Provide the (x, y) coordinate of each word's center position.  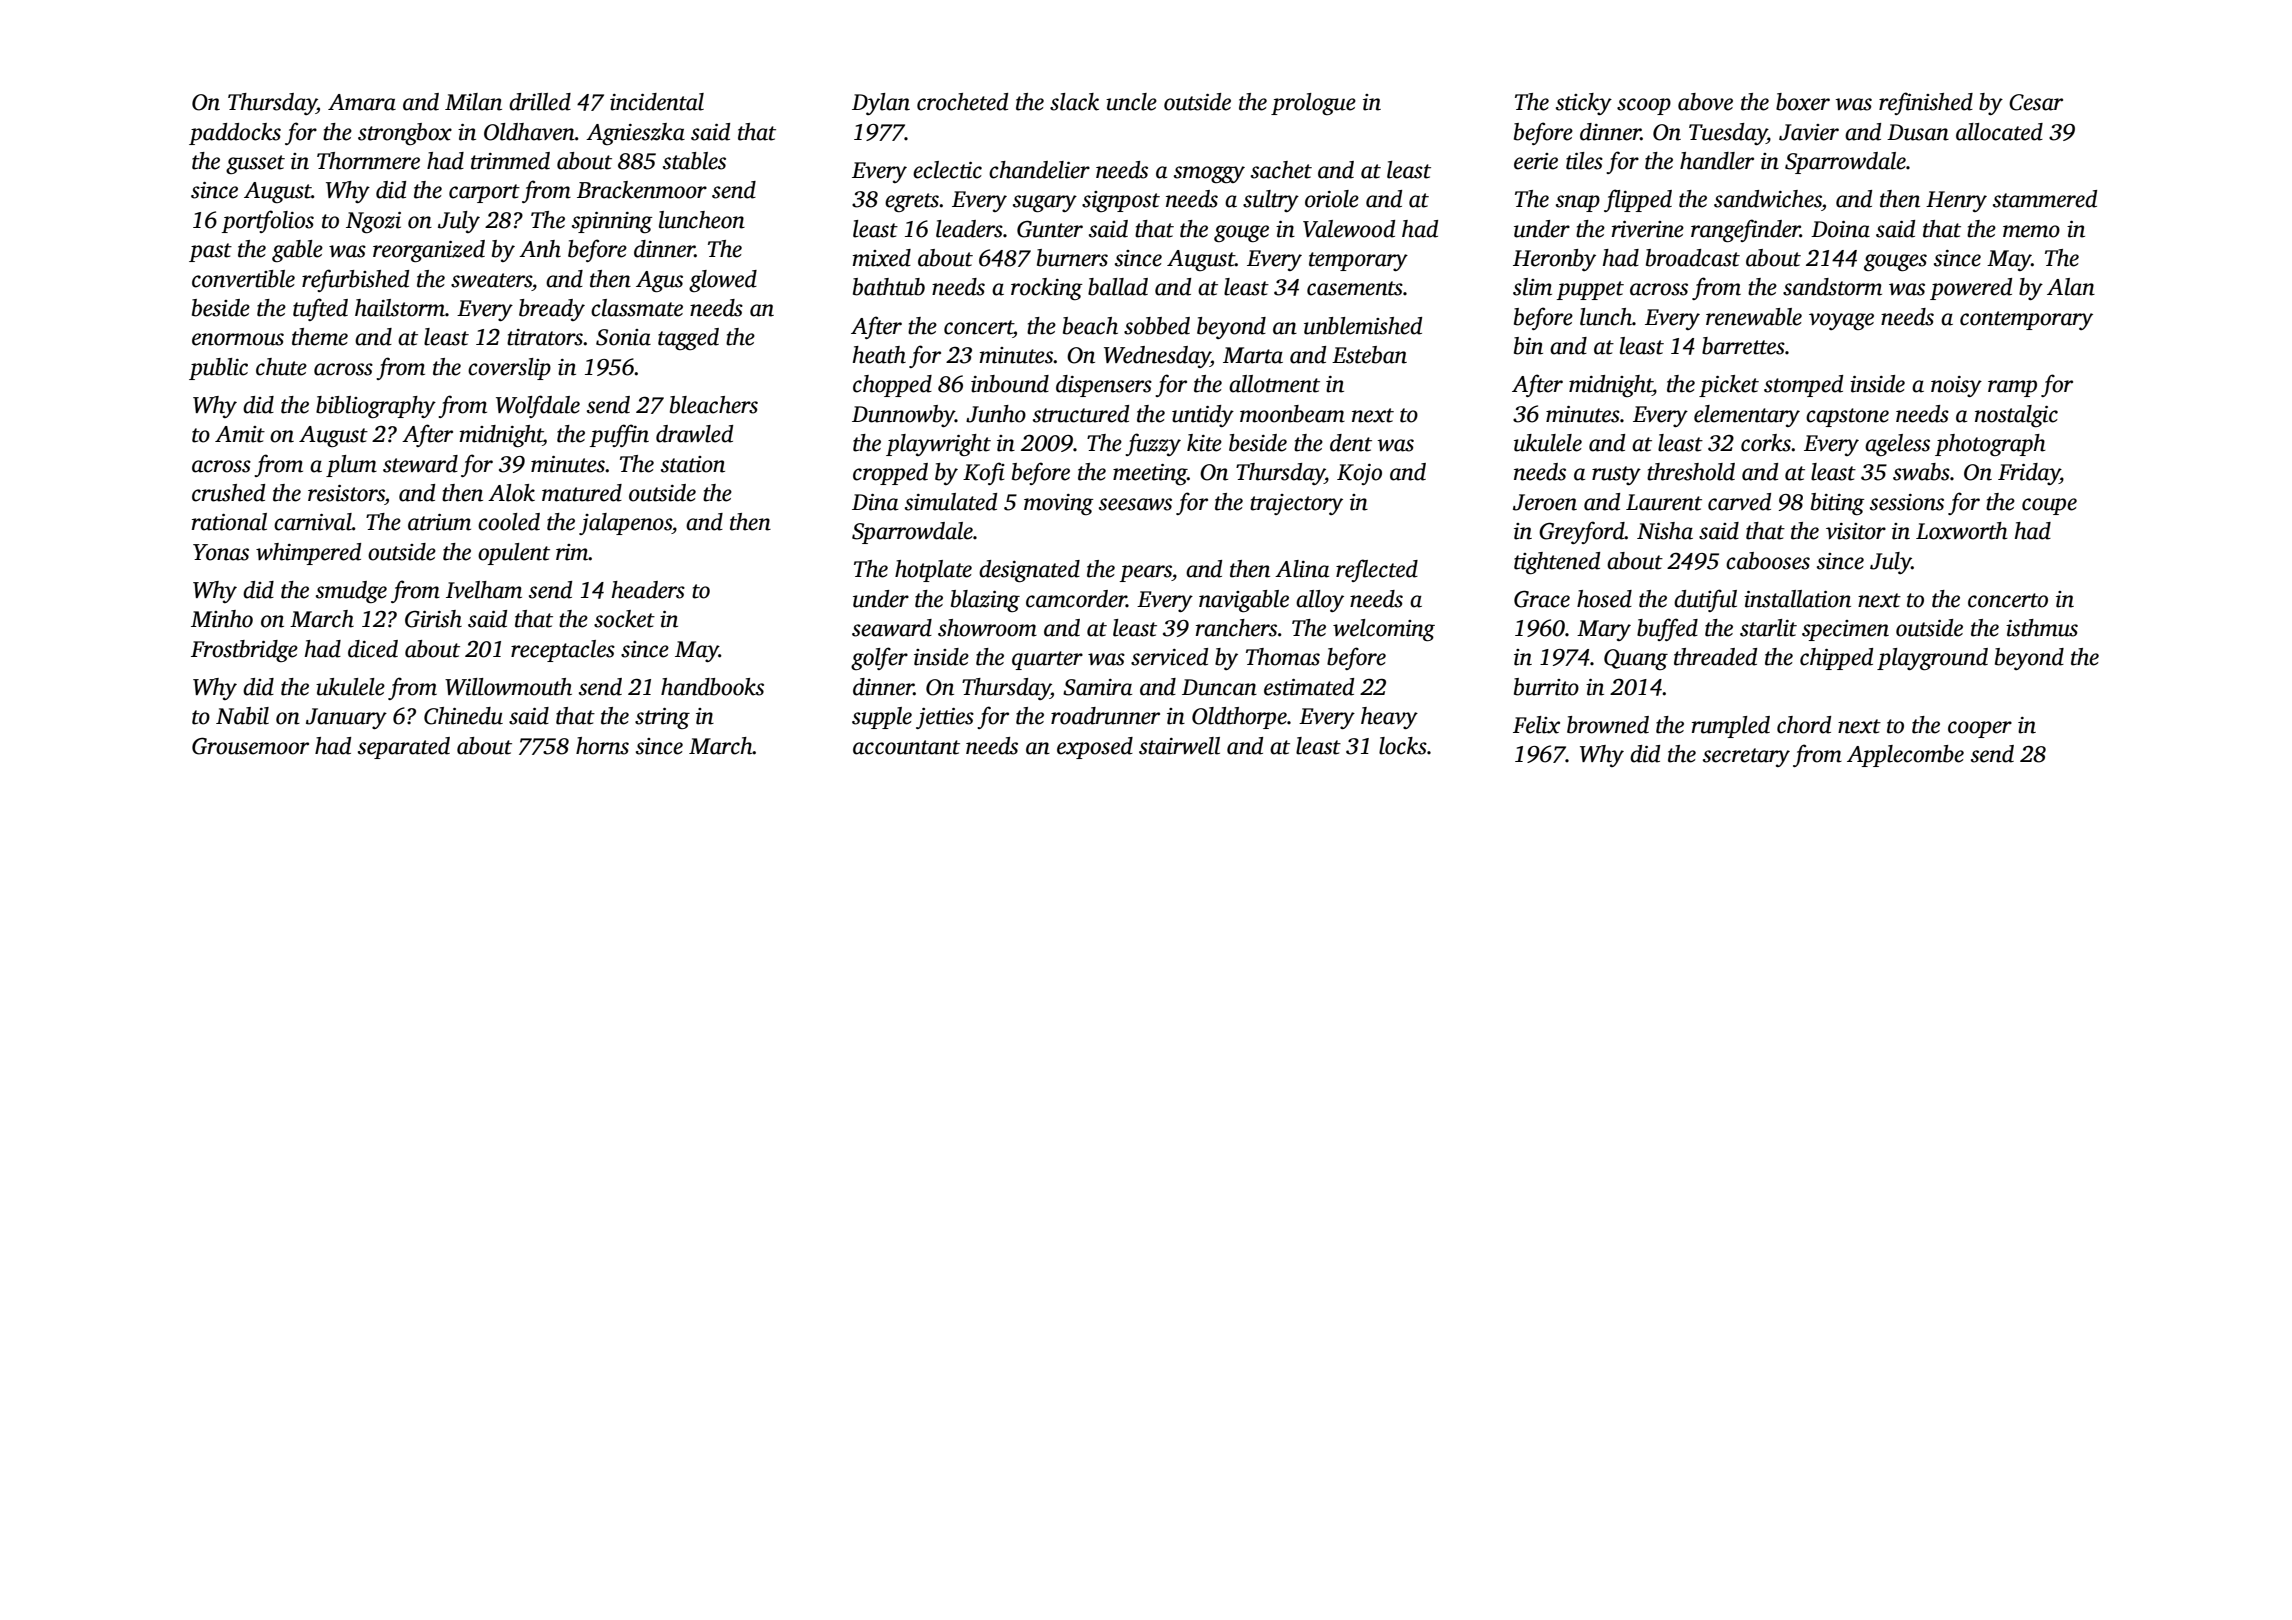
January (346, 718)
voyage (1841, 321)
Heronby (1554, 260)
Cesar (2036, 102)
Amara (362, 102)
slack (1074, 102)
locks (1403, 746)
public (218, 369)
